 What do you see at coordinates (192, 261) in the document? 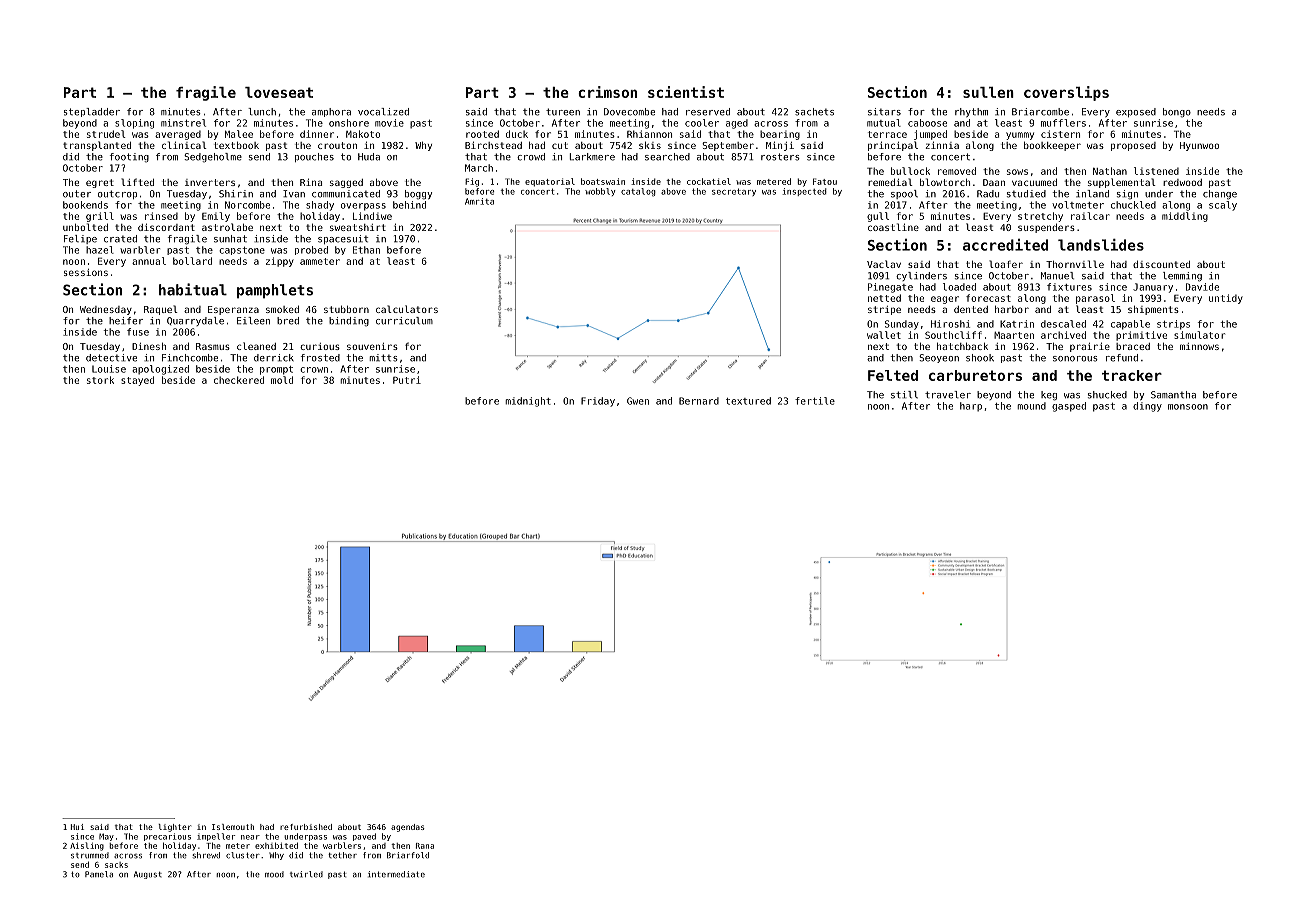
I see `bollard` at bounding box center [192, 261].
